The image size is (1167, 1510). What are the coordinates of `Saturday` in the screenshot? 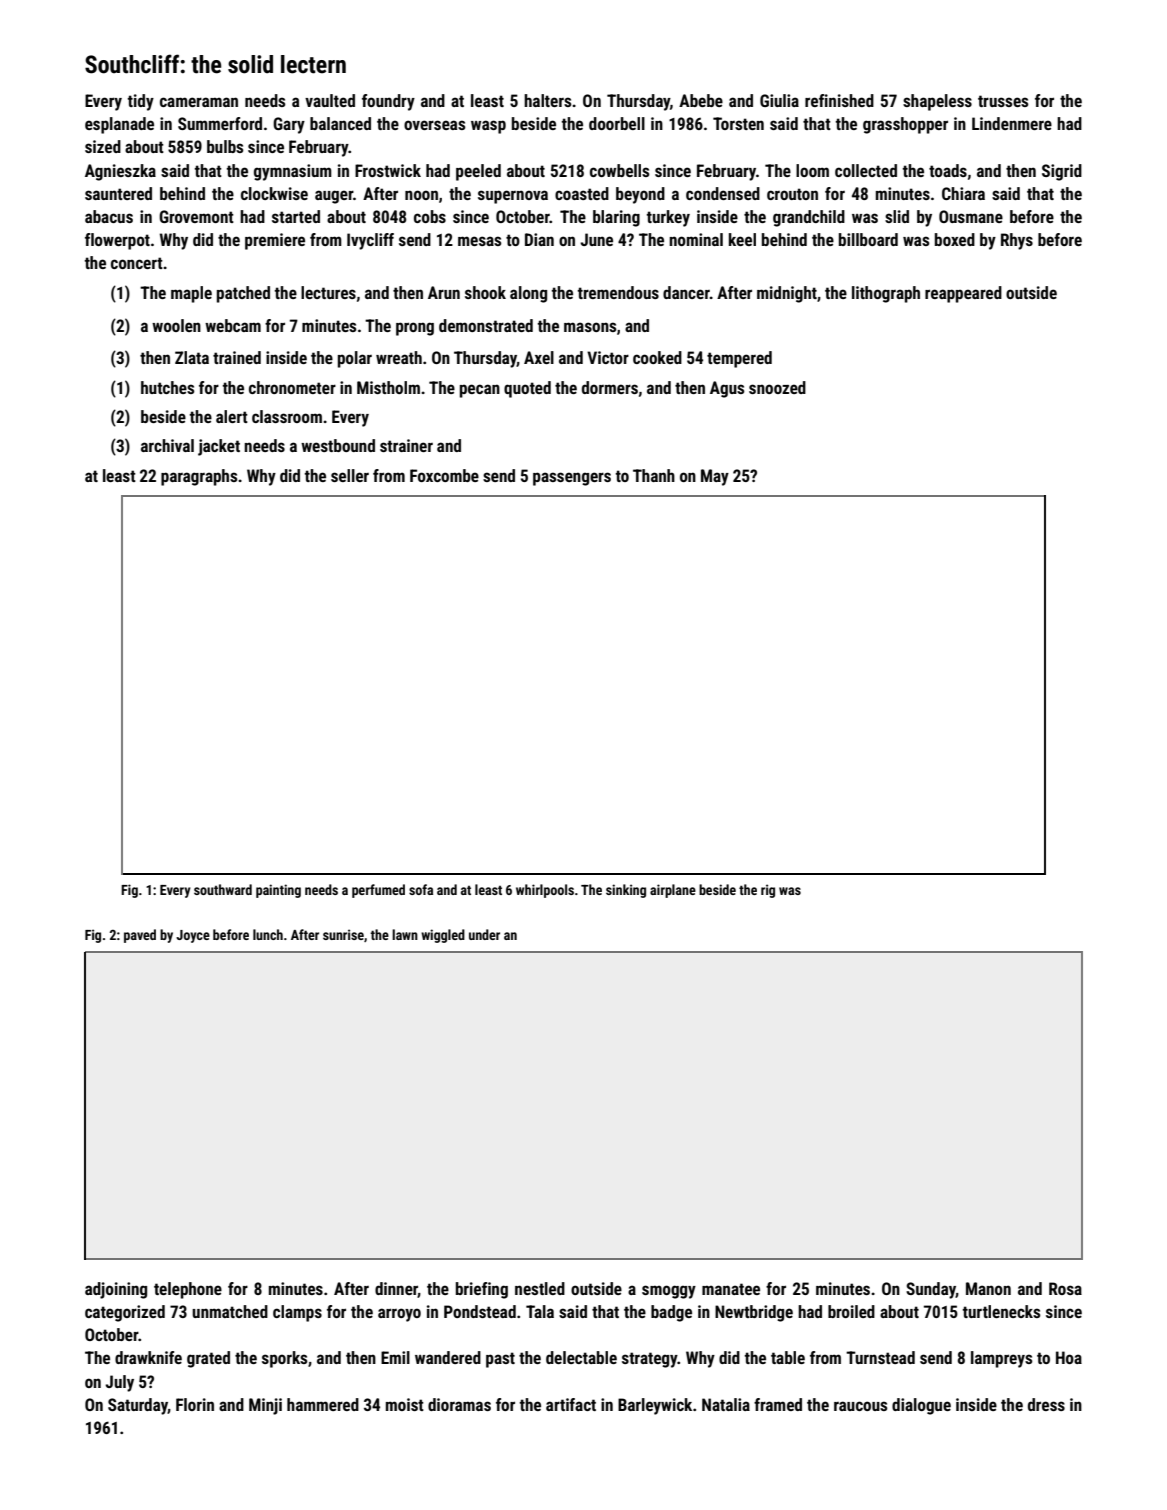 It's located at (138, 1406).
